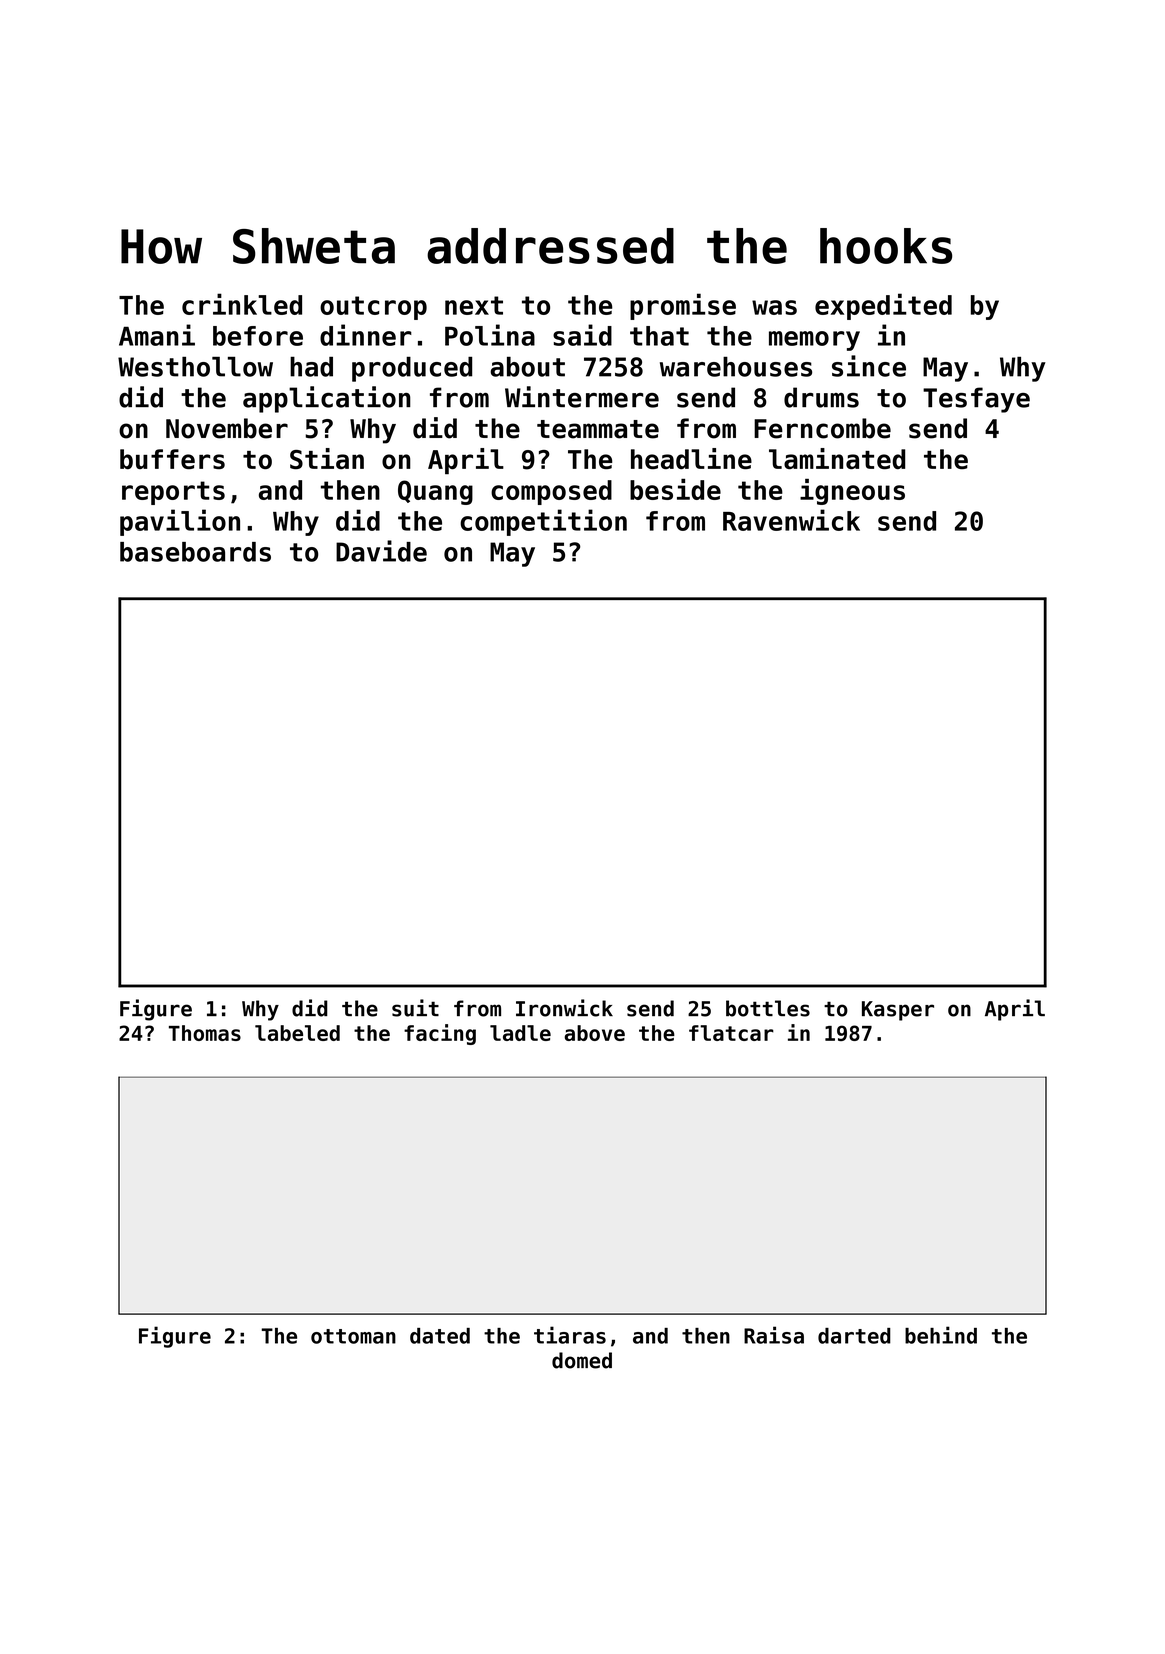 The width and height of the image is (1165, 1654). What do you see at coordinates (564, 1008) in the image?
I see `Ironwick` at bounding box center [564, 1008].
